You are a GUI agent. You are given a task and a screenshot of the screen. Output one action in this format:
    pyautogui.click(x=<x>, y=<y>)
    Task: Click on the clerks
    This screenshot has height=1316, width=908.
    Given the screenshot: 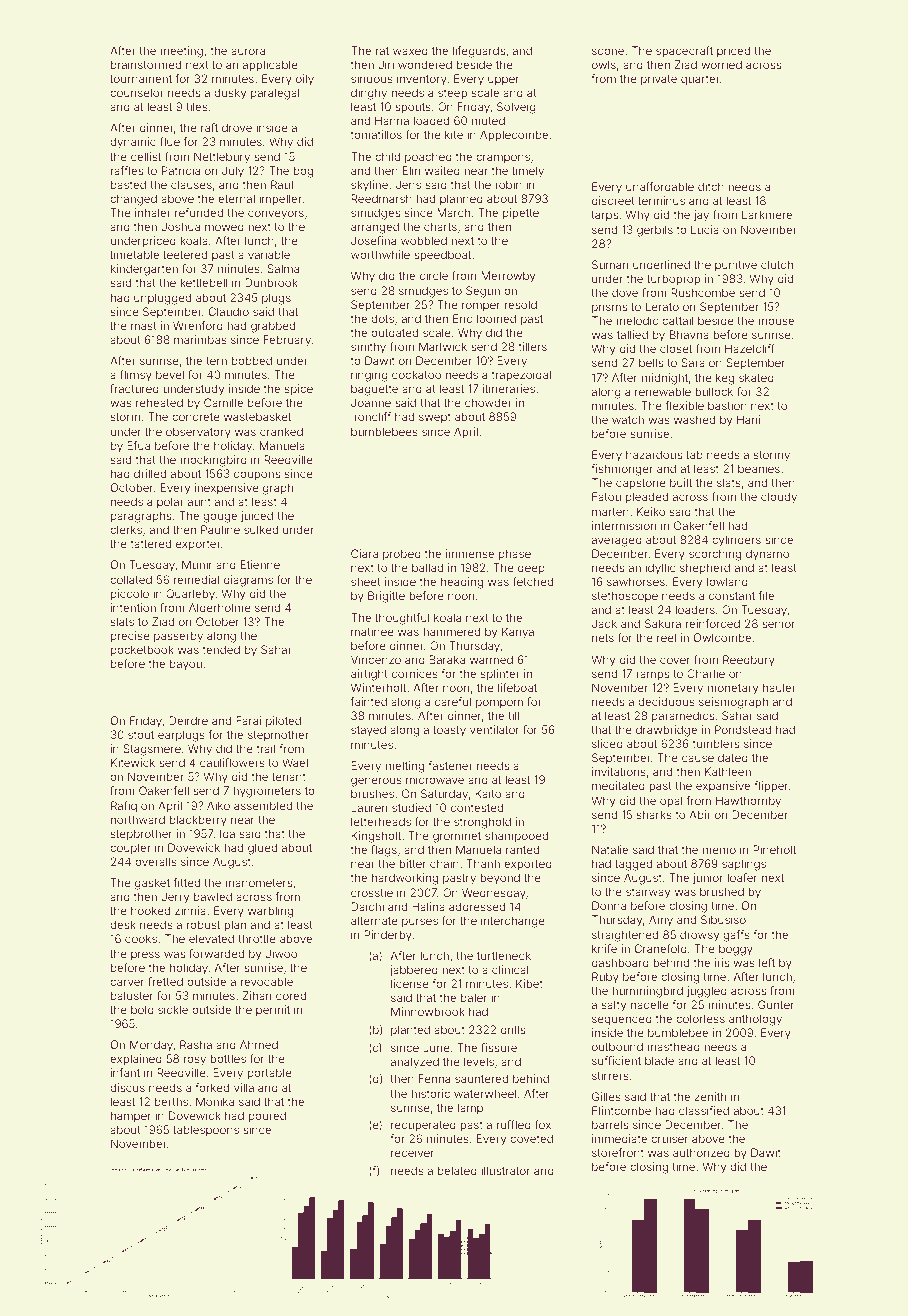 What is the action you would take?
    pyautogui.click(x=126, y=529)
